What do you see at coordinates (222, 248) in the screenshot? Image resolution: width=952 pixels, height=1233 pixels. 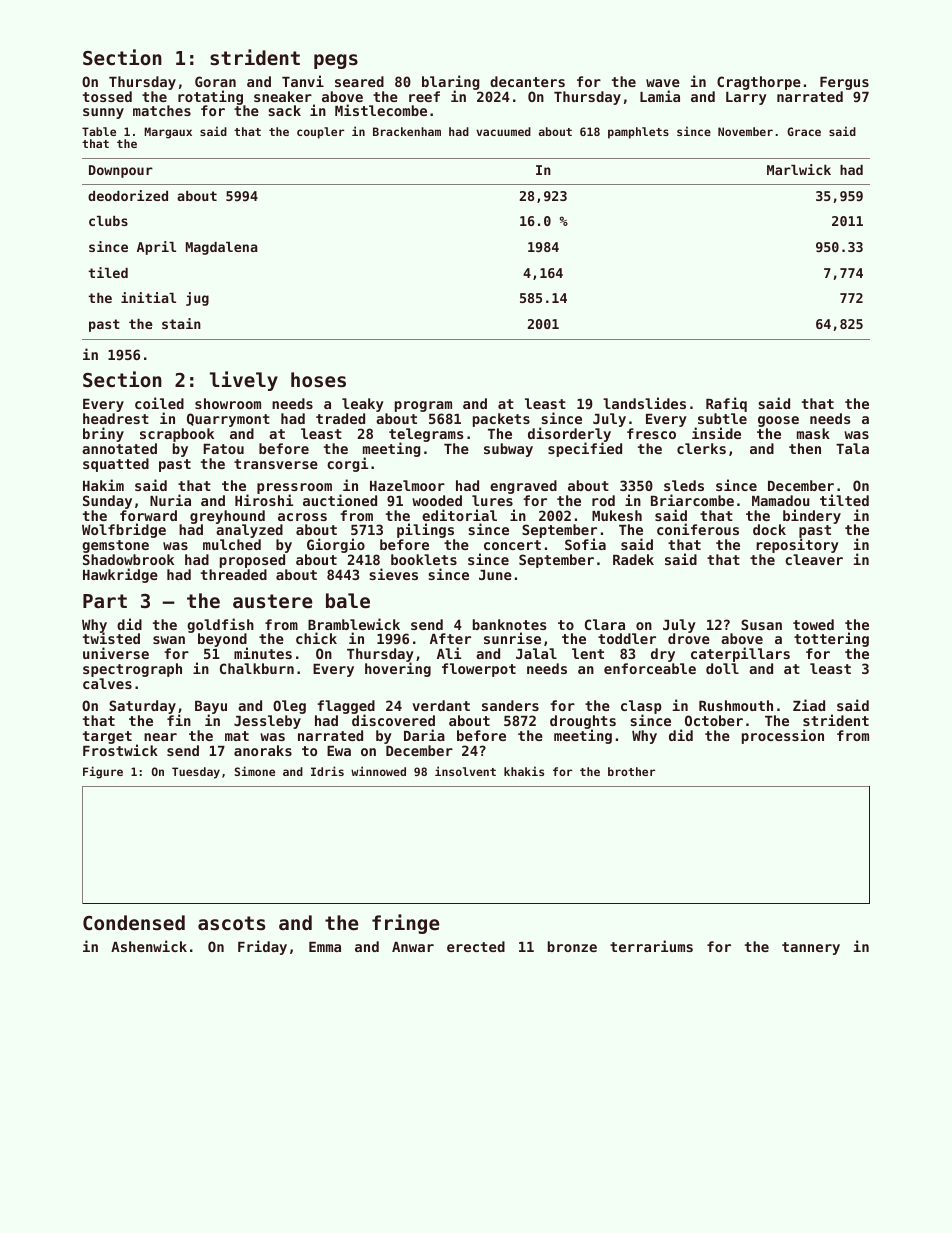 I see `Magdalena` at bounding box center [222, 248].
